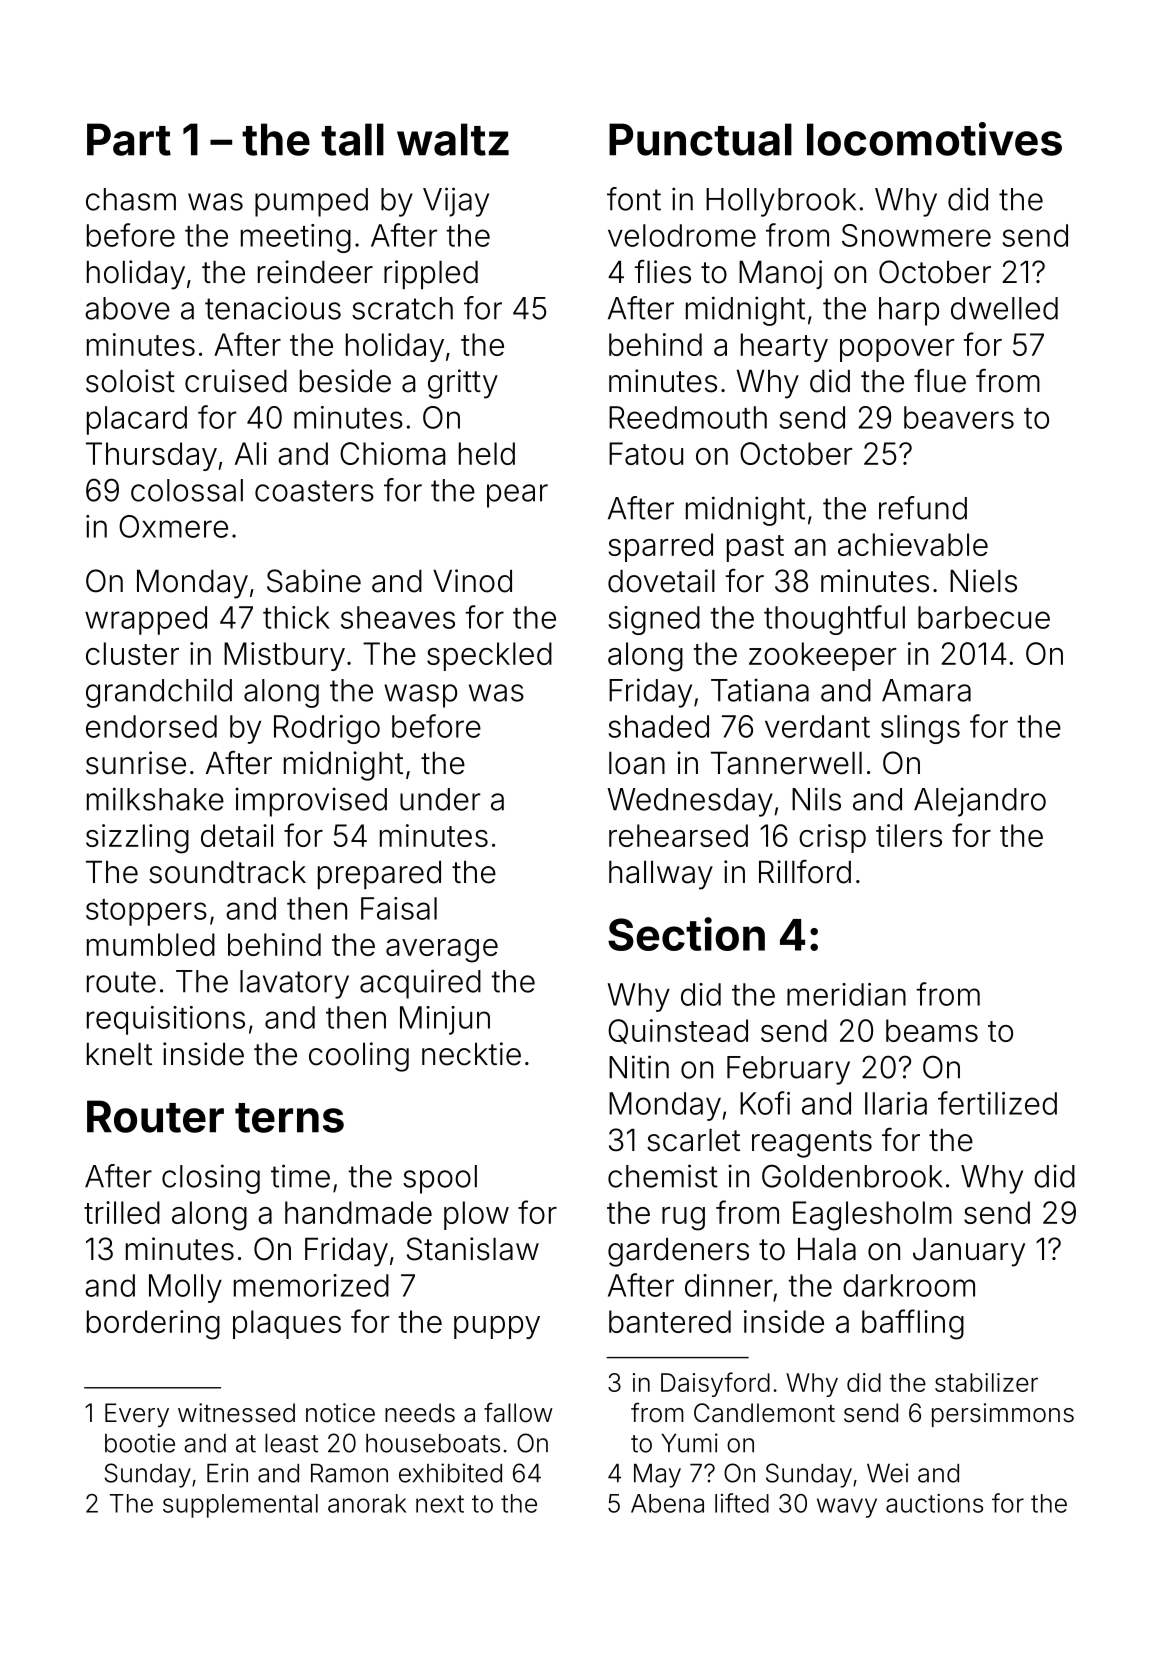  I want to click on dovetail, so click(661, 581).
